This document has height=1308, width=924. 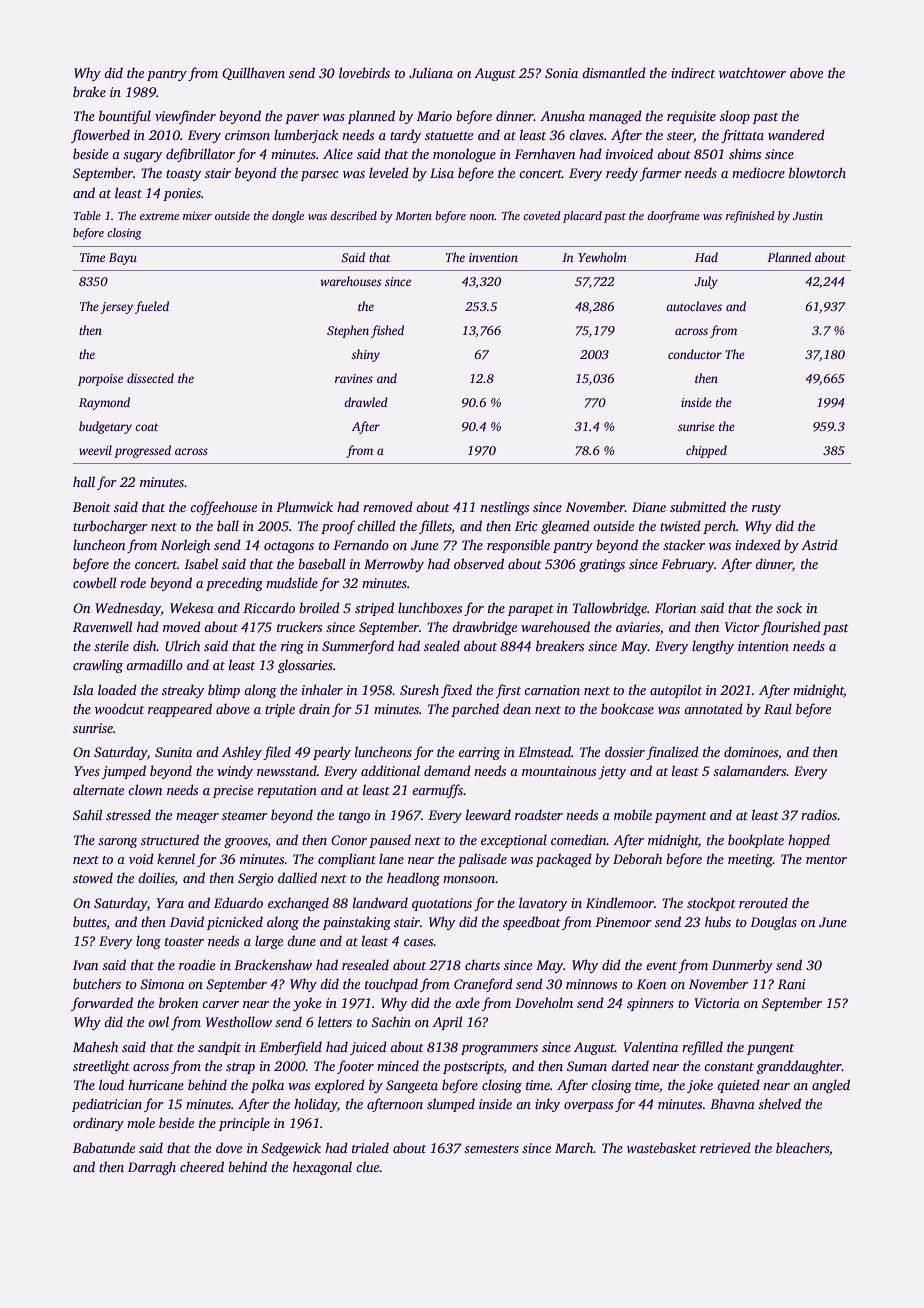 What do you see at coordinates (588, 1107) in the document?
I see `overpass` at bounding box center [588, 1107].
